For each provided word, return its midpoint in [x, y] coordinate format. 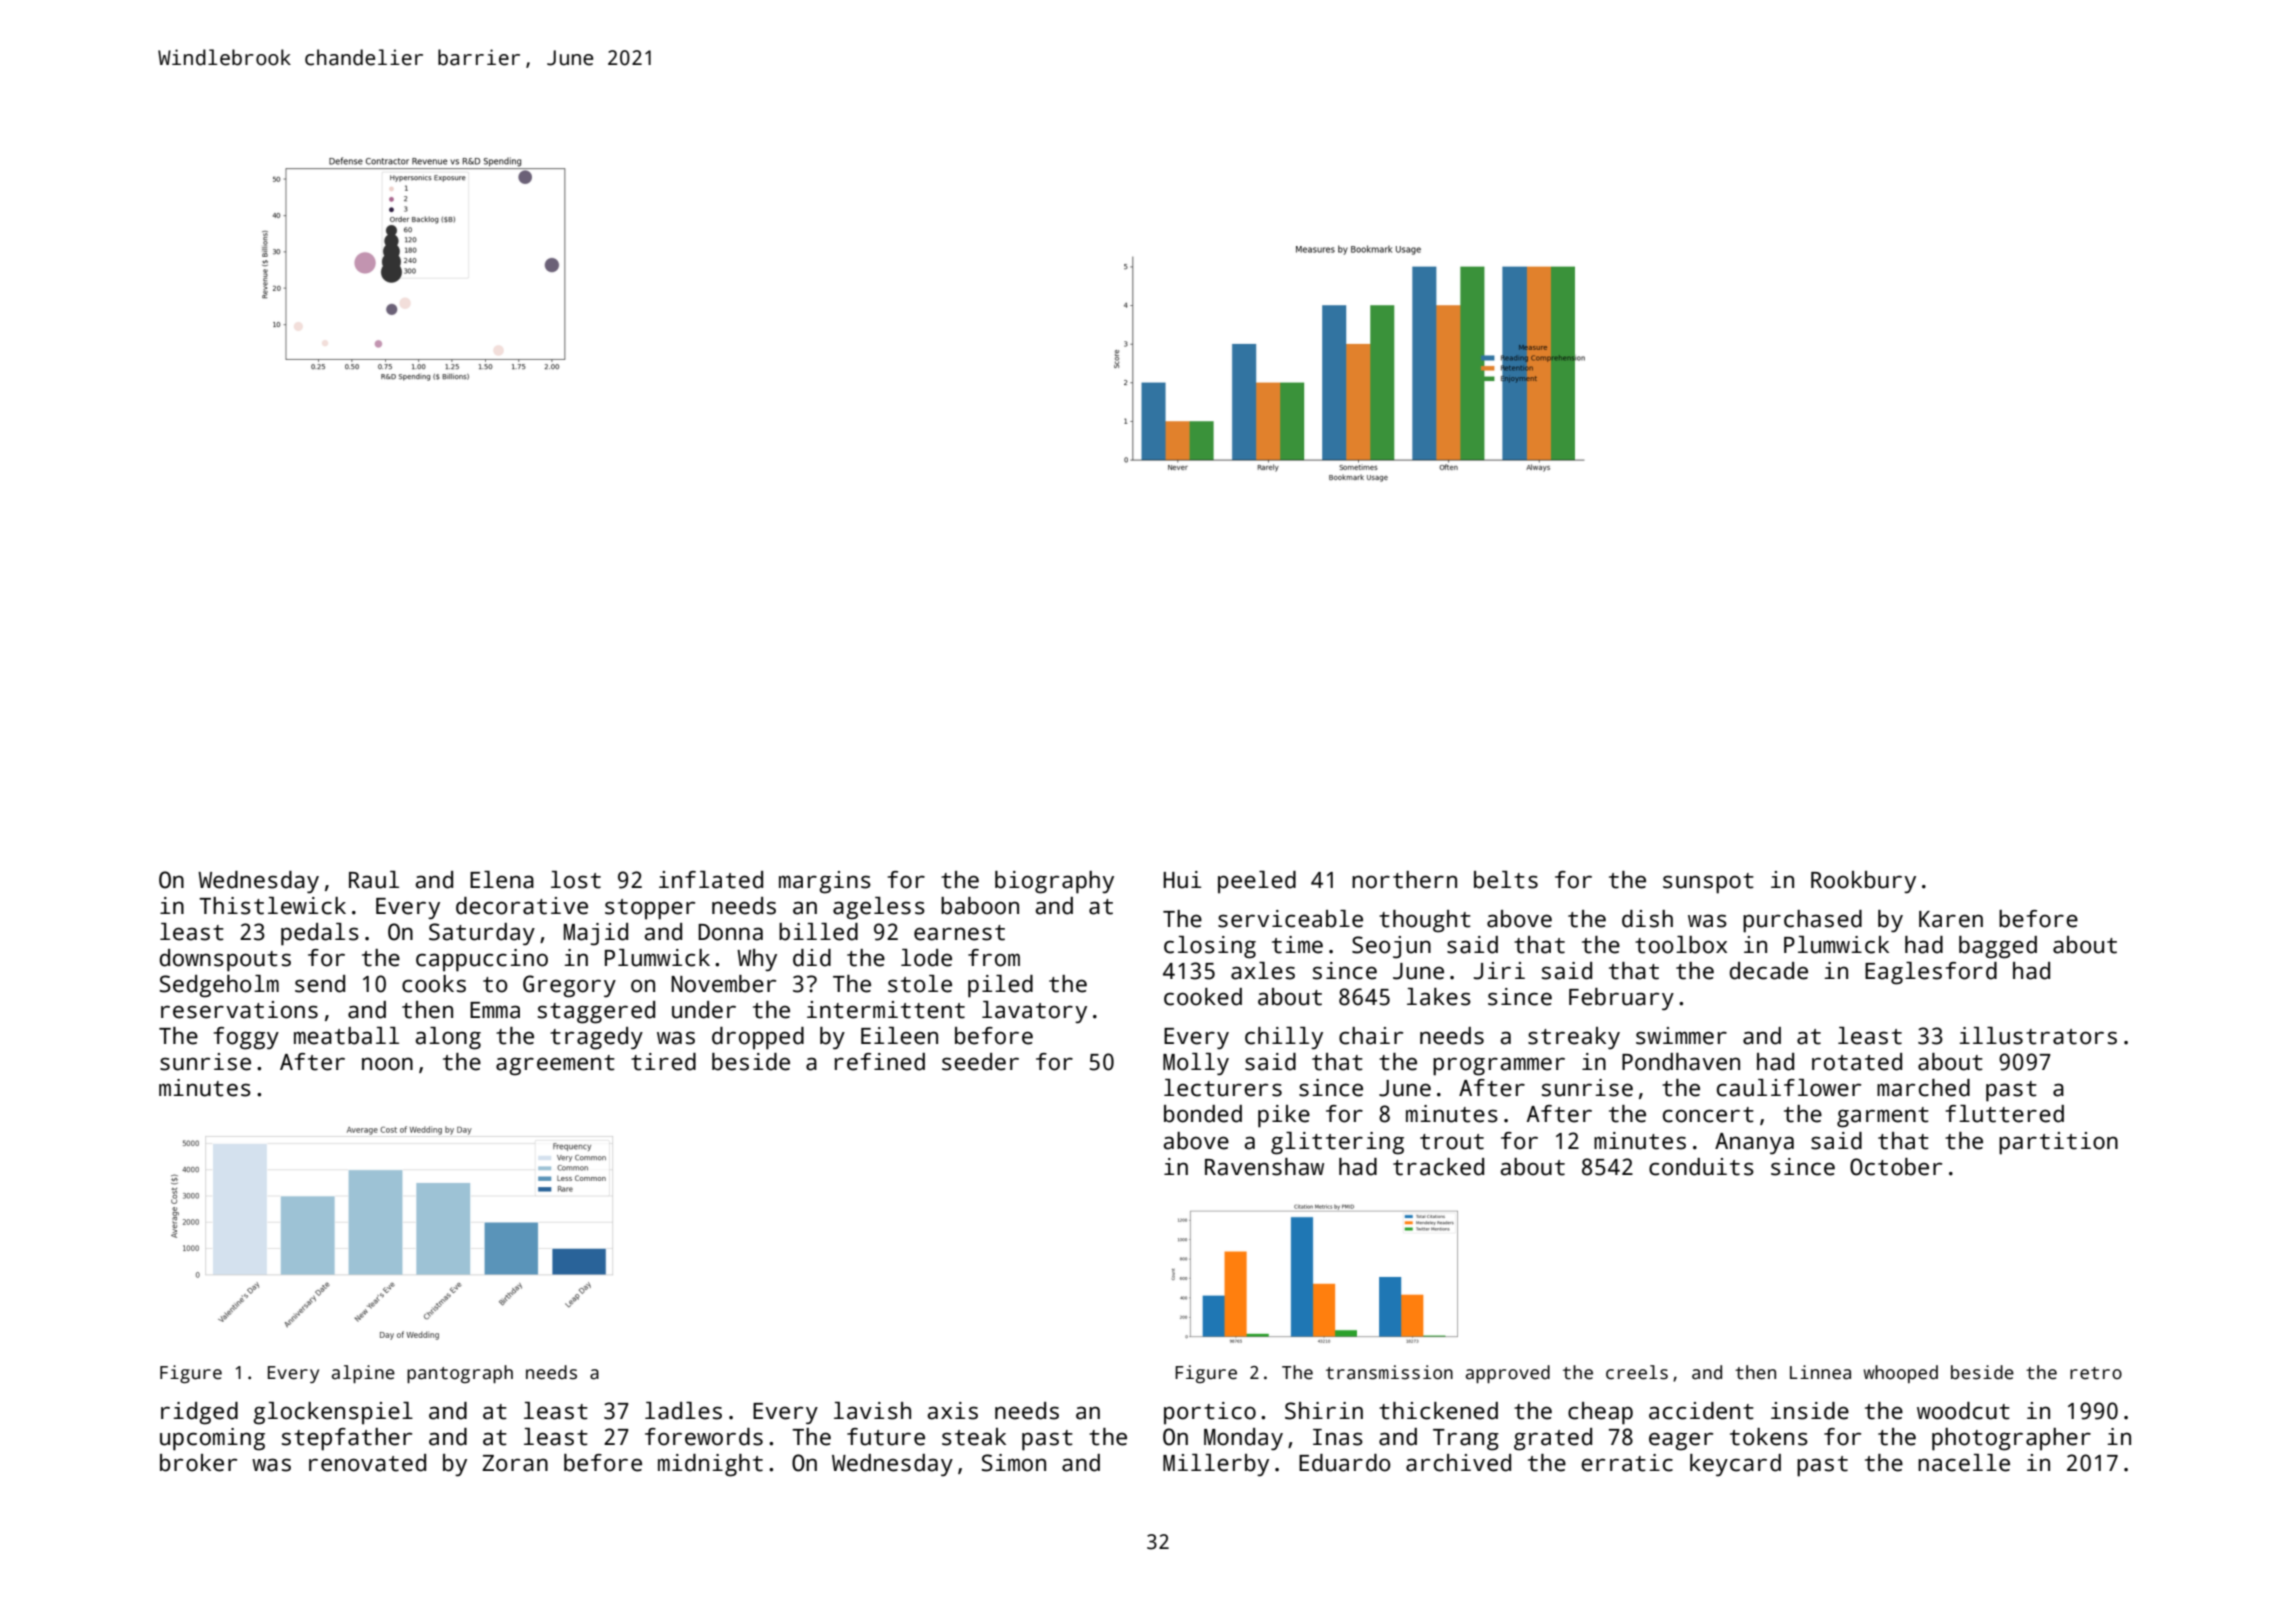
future [886, 1437]
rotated [1857, 1062]
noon [387, 1064]
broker [198, 1463]
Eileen [899, 1036]
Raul [374, 880]
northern [1404, 880]
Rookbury [1863, 882]
